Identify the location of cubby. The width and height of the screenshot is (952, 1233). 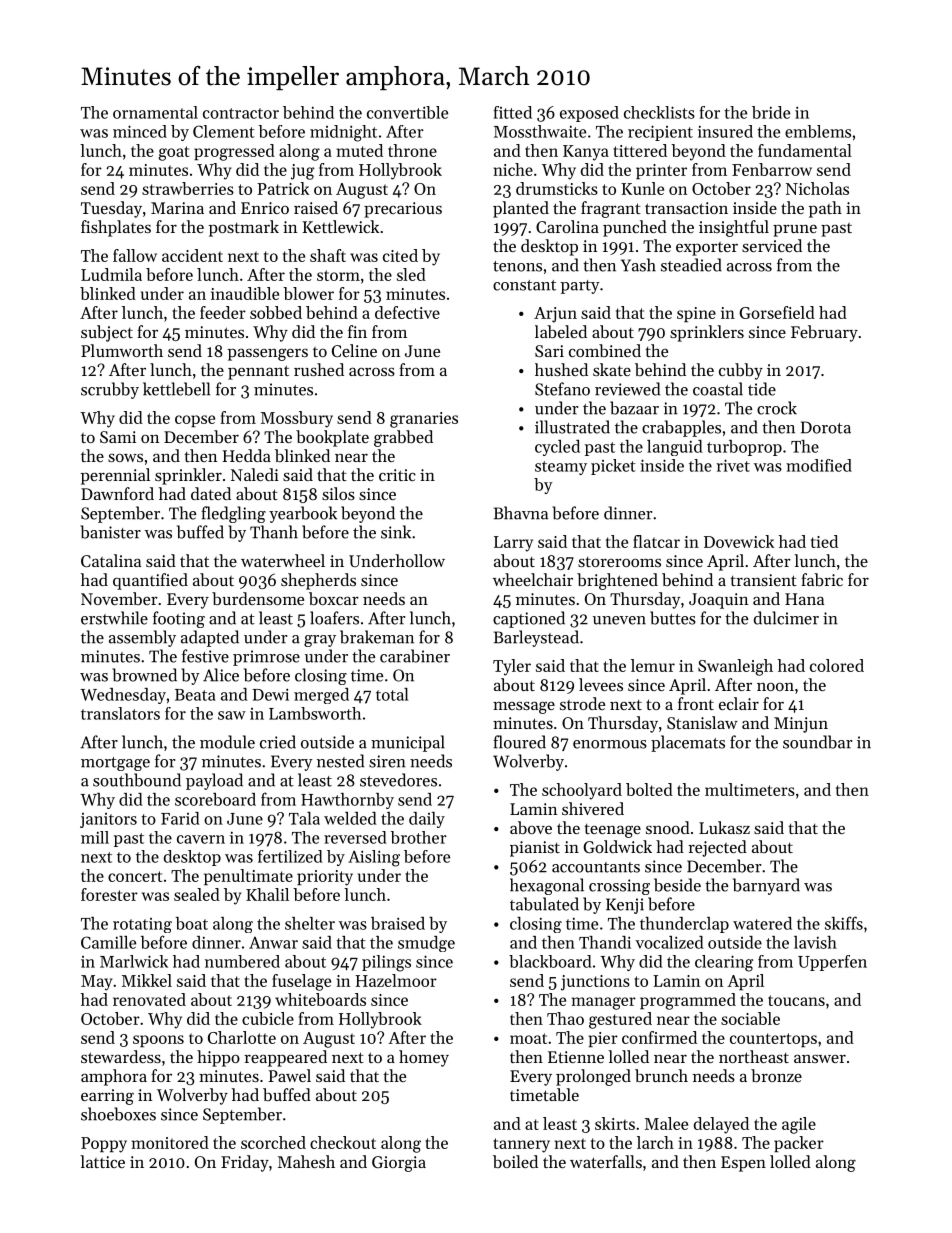
(741, 371).
